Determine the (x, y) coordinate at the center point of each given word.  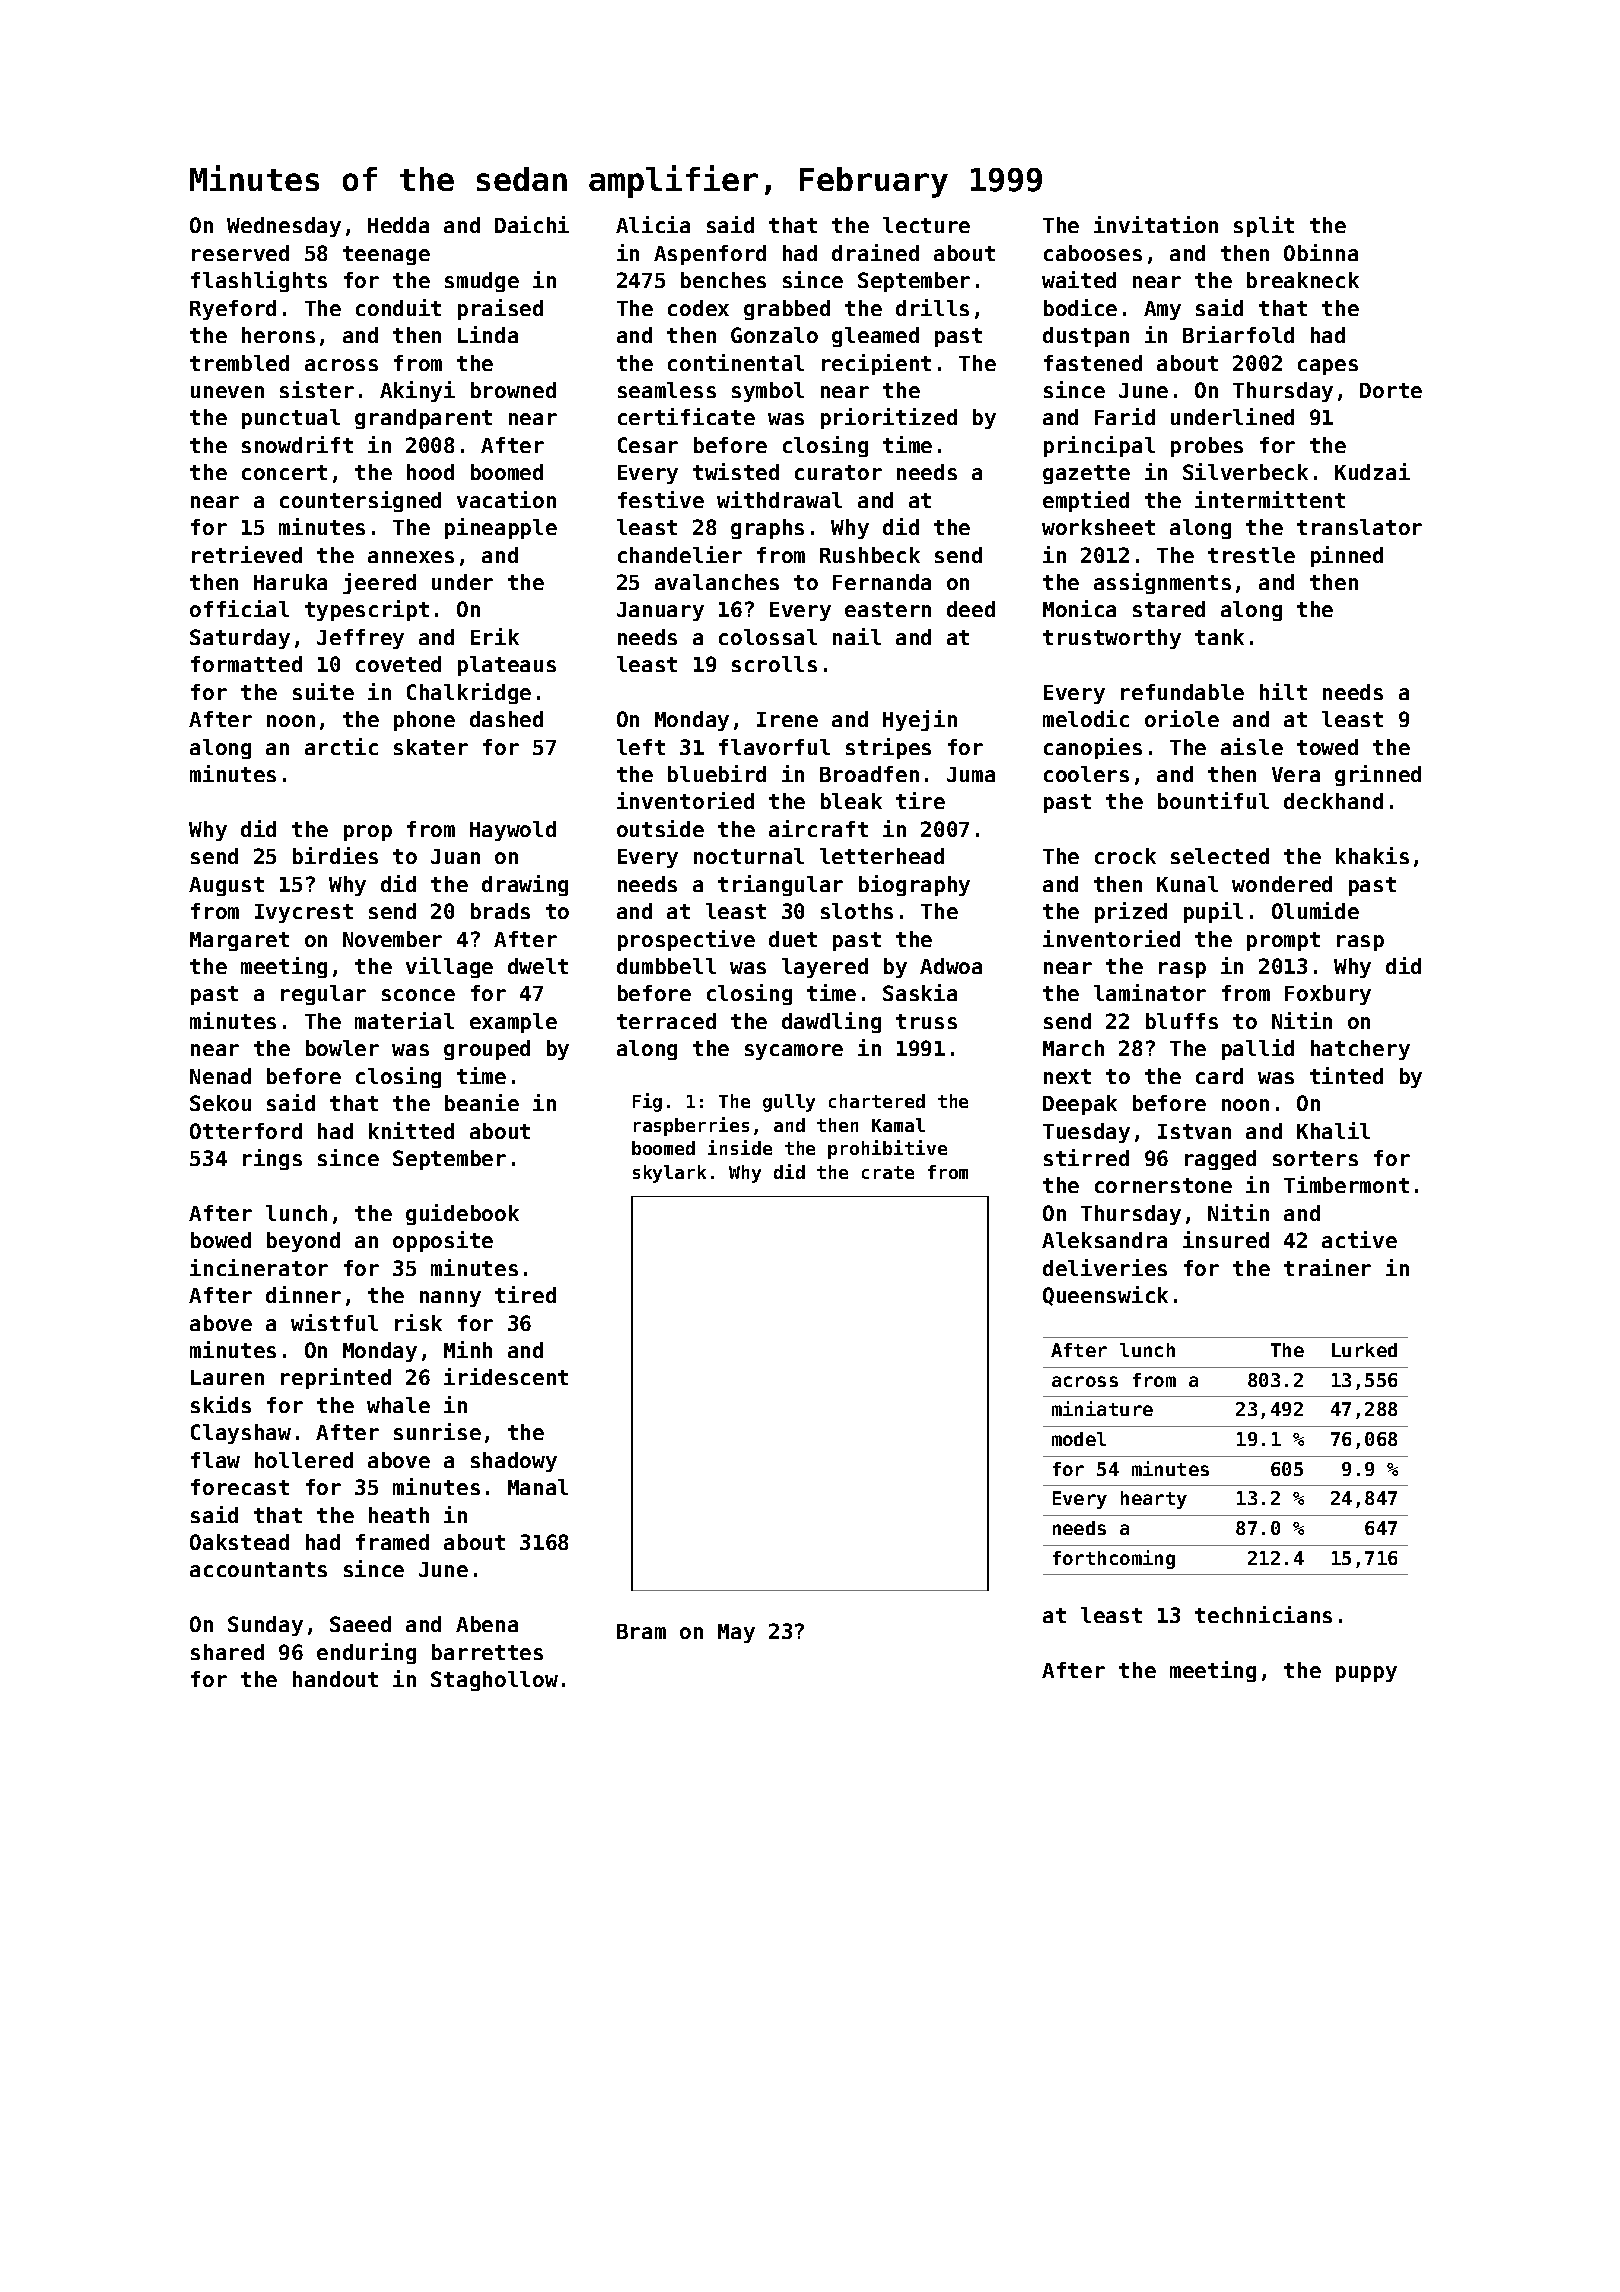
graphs (767, 529)
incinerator (259, 1267)
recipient (876, 364)
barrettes (487, 1652)
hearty (1154, 1500)
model (1079, 1439)
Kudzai (1372, 471)
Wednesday (284, 227)
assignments (1162, 583)
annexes (411, 557)
